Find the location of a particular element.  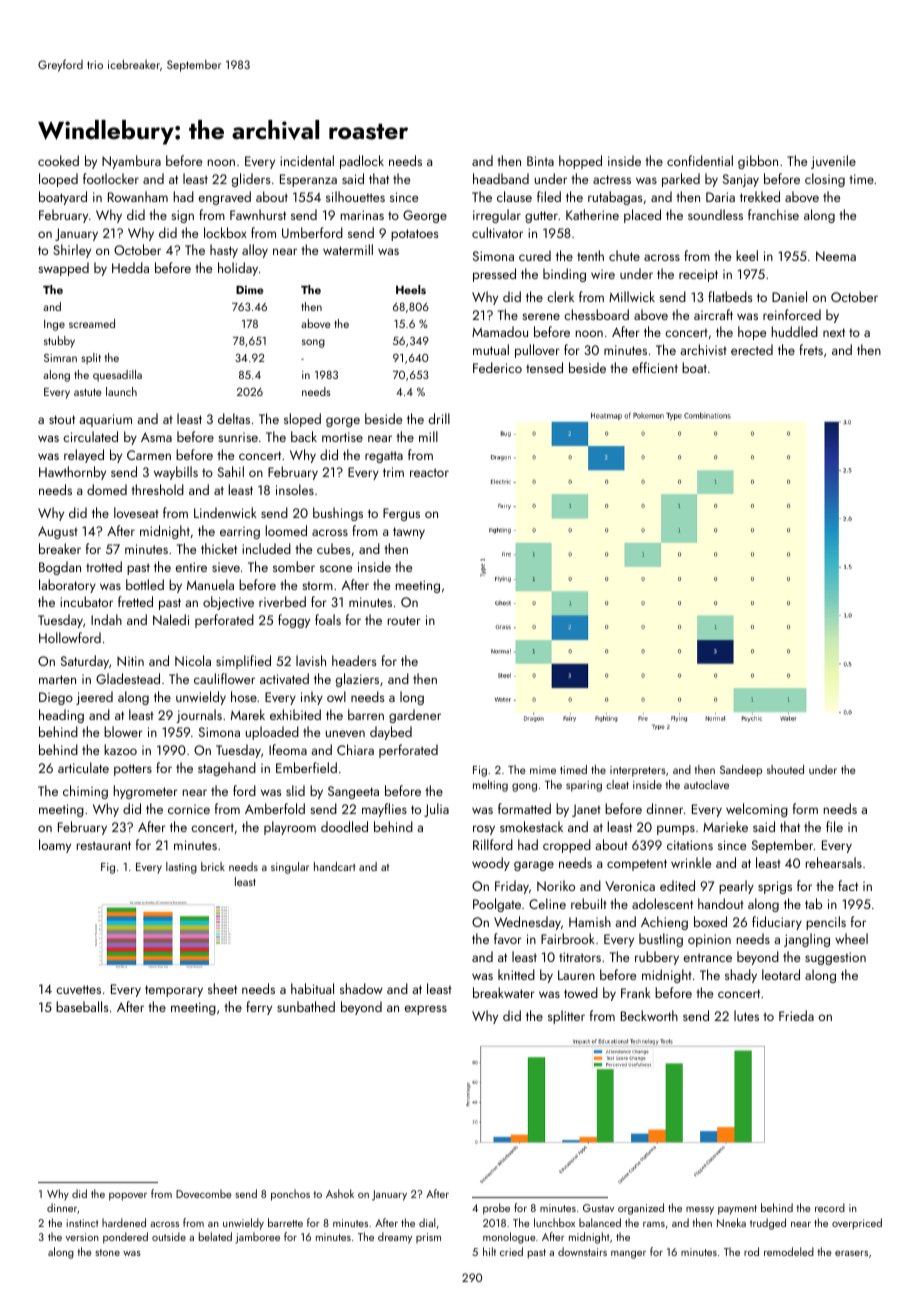

router is located at coordinates (404, 620).
